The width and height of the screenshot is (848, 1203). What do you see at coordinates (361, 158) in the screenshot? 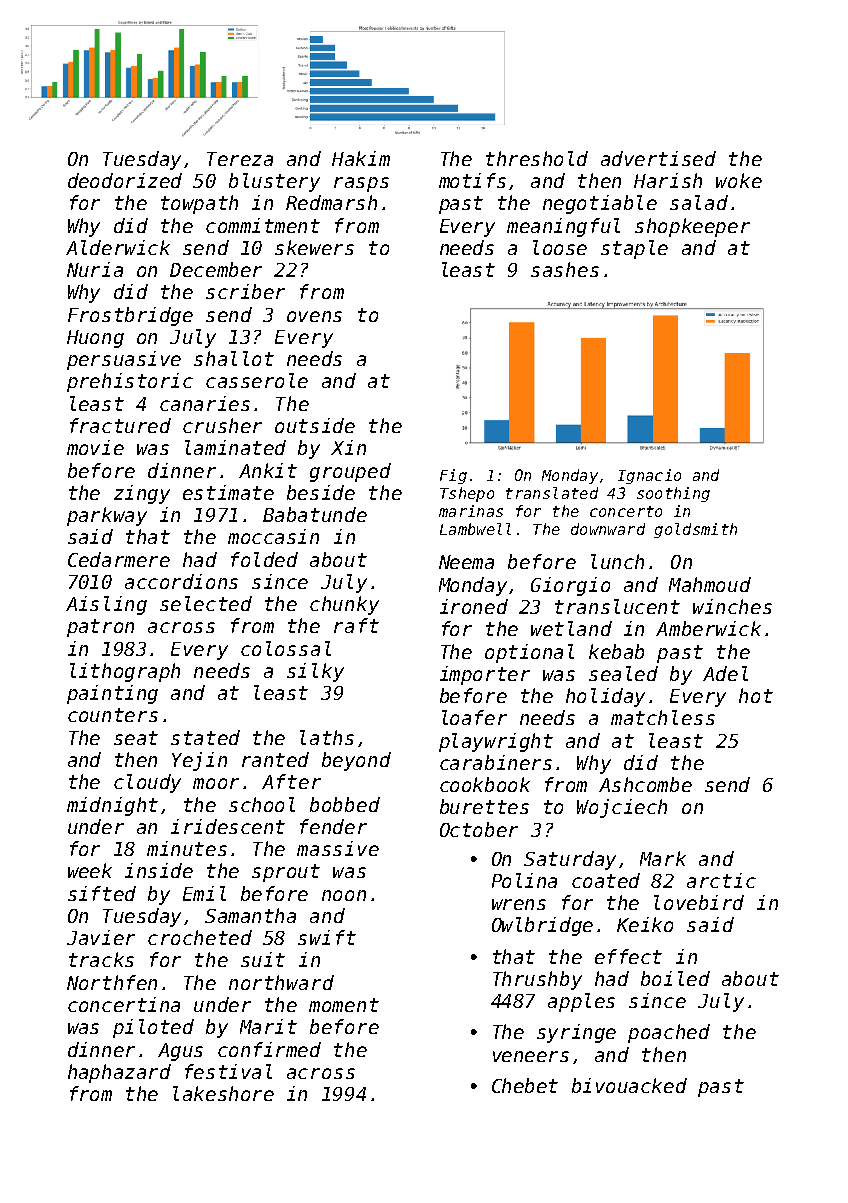
I see `Hakim` at bounding box center [361, 158].
